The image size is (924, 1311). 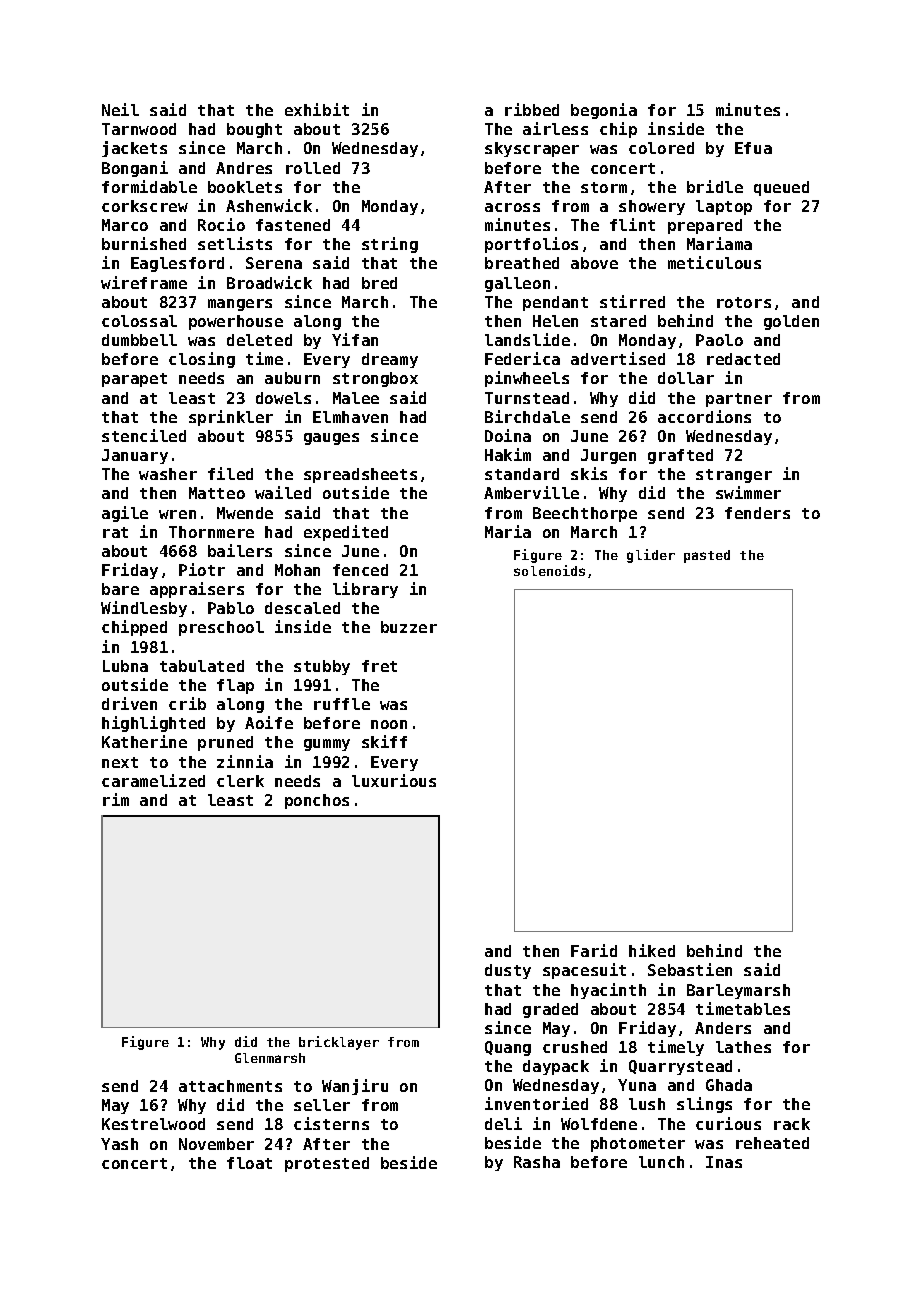 I want to click on washer, so click(x=168, y=474).
